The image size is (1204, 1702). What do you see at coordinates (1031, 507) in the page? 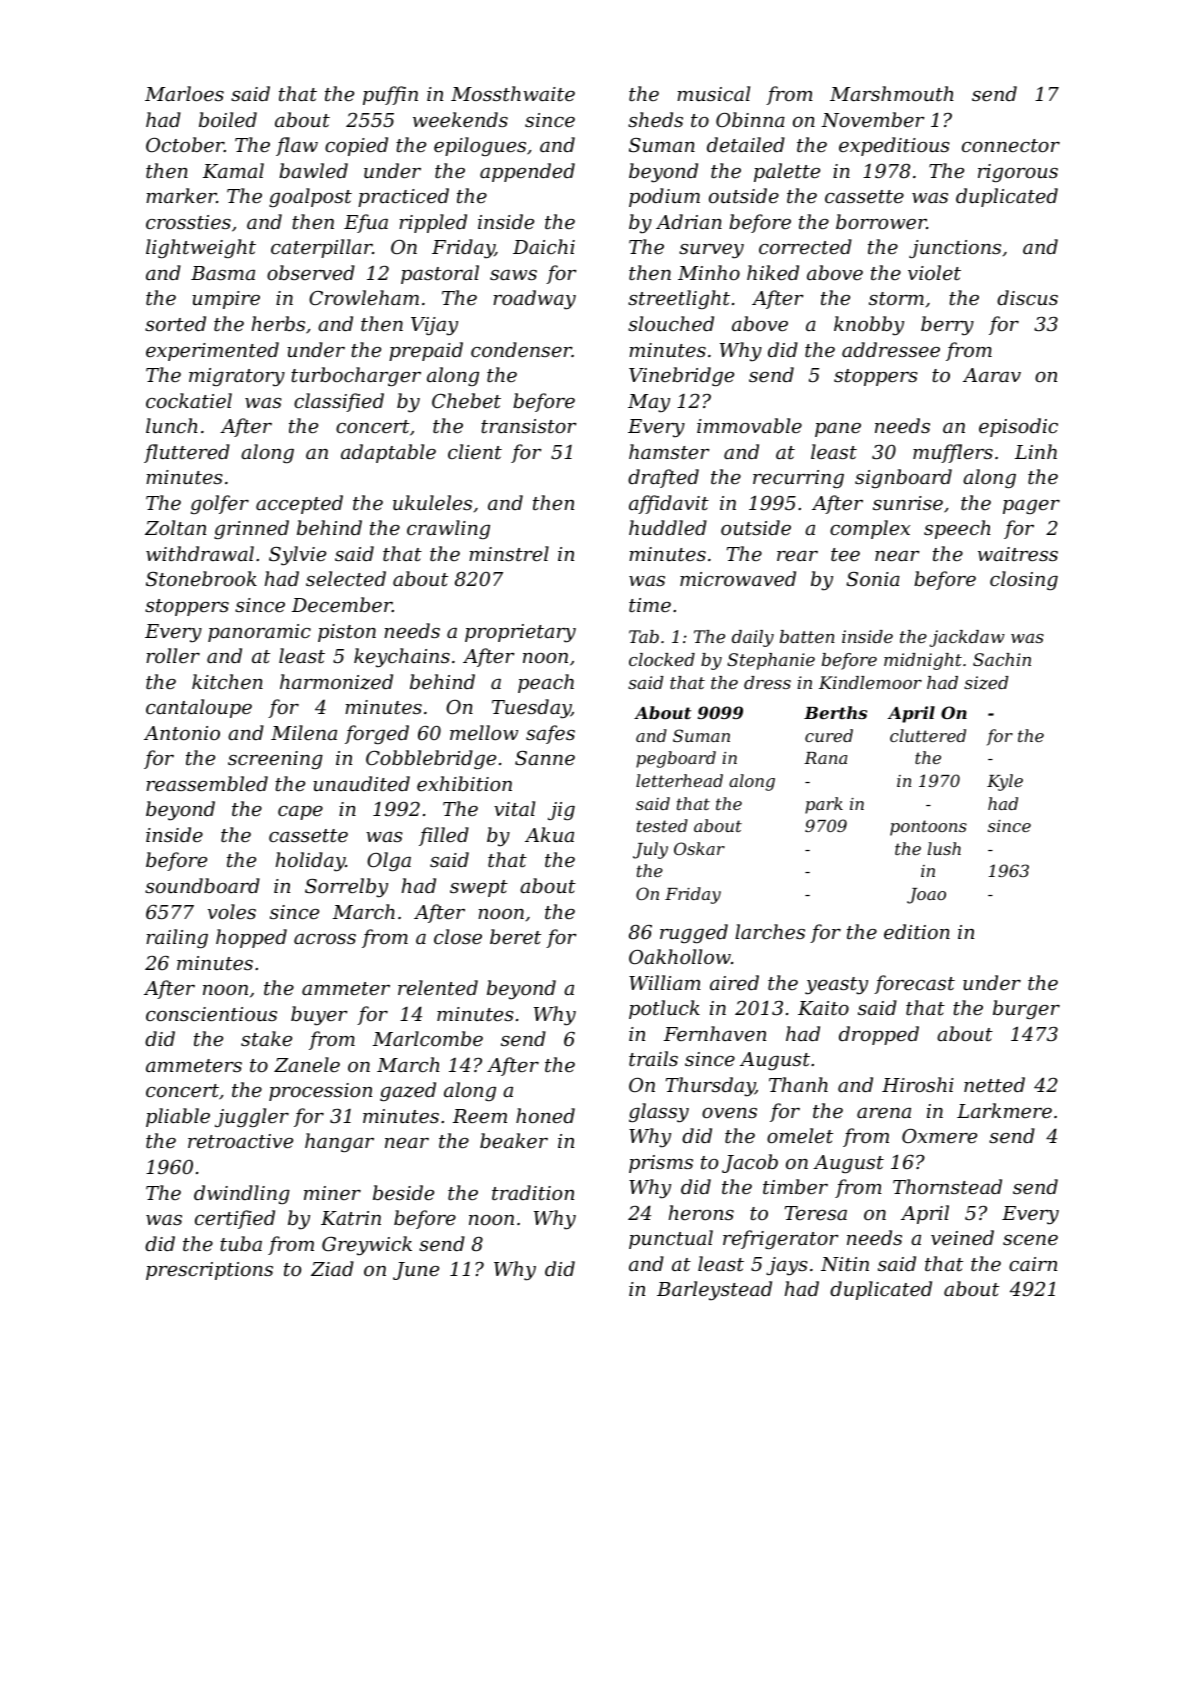
I see `pager` at bounding box center [1031, 507].
